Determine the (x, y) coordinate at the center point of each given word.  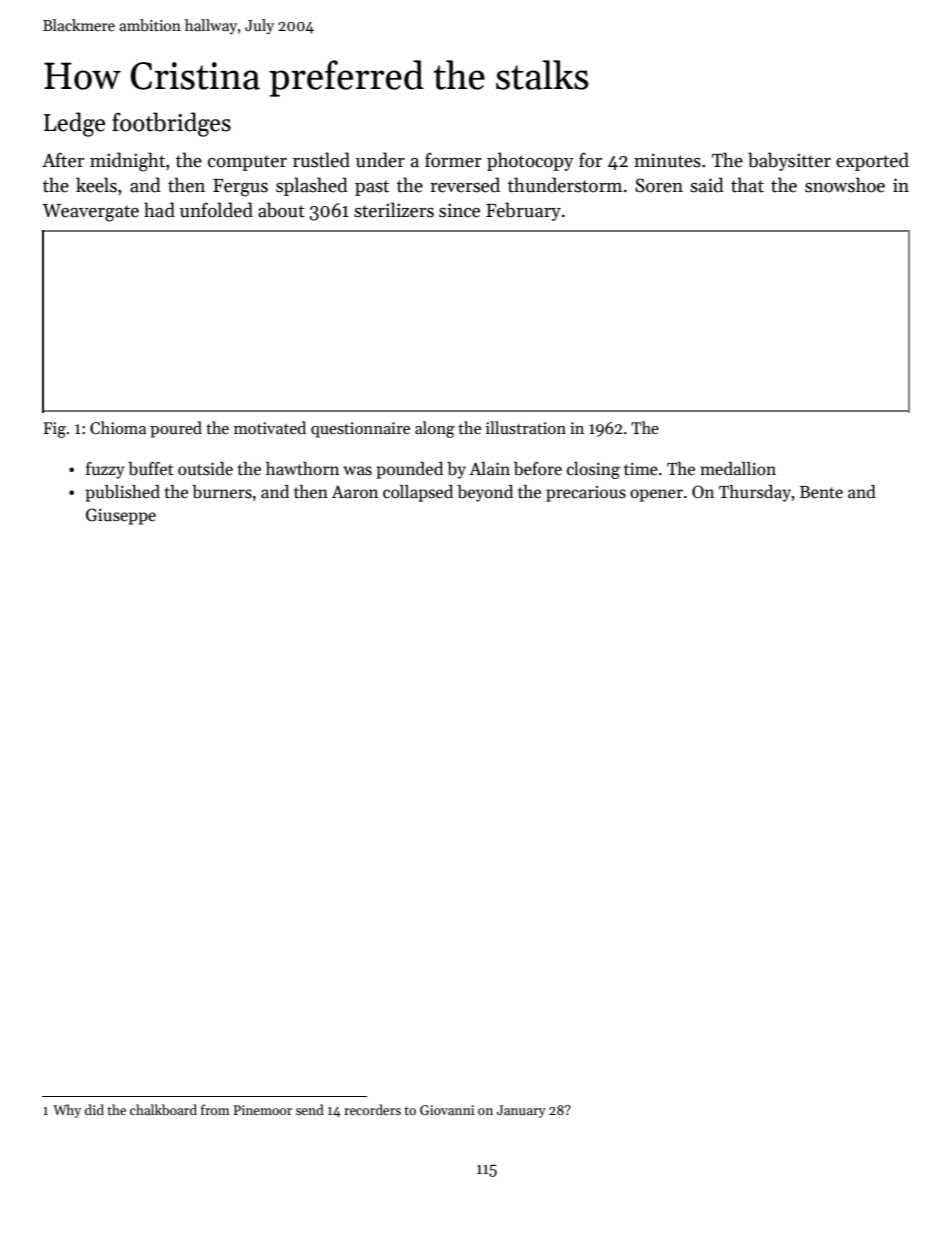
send (310, 1109)
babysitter (789, 161)
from (215, 1109)
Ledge (74, 124)
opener (656, 495)
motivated (270, 427)
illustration (526, 428)
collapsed (418, 493)
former (453, 160)
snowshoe (845, 185)
